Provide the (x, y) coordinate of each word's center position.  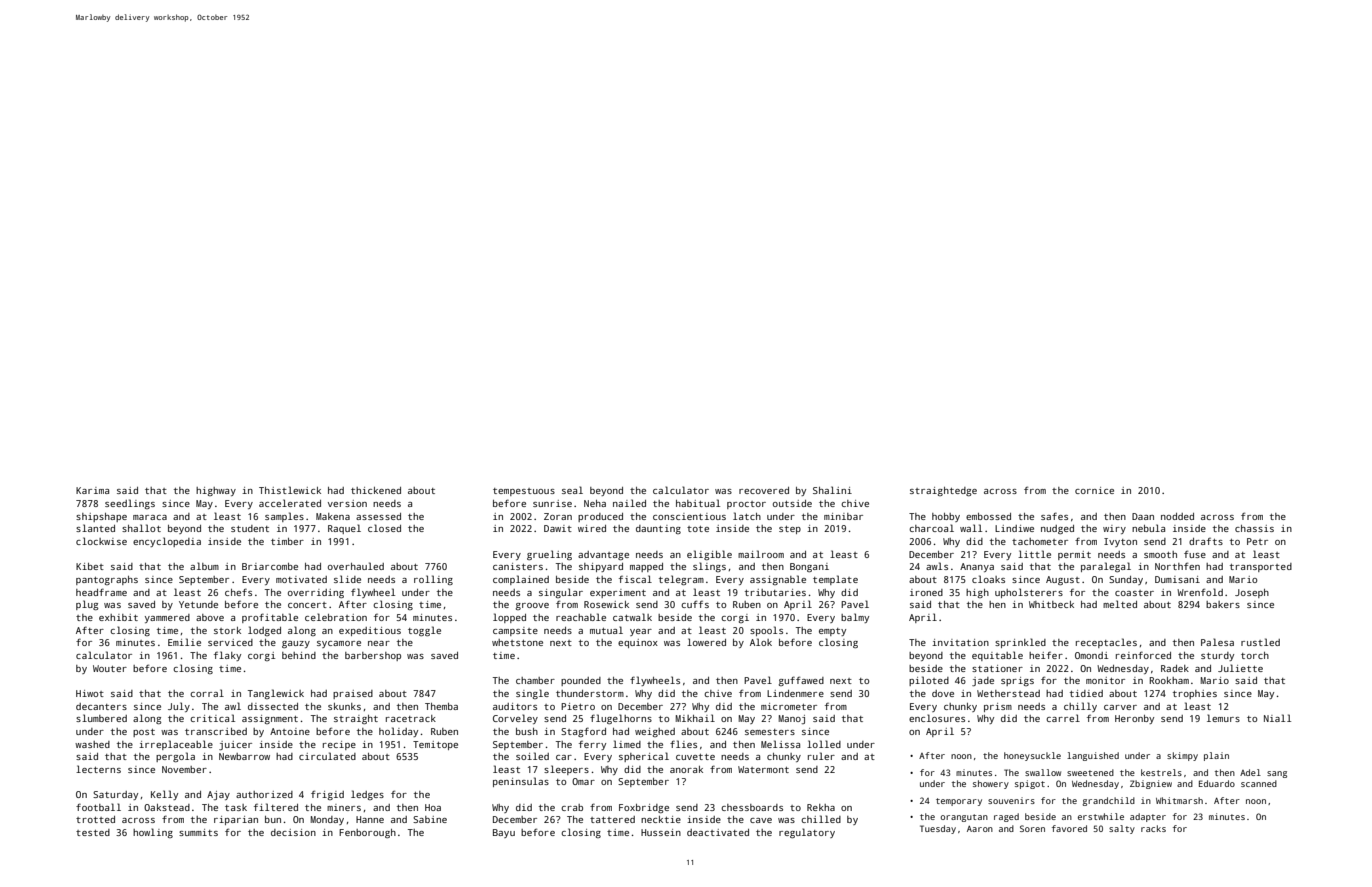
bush (527, 731)
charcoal (931, 528)
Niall (1277, 718)
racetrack (411, 718)
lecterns (98, 769)
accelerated (290, 503)
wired (592, 528)
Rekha (821, 807)
